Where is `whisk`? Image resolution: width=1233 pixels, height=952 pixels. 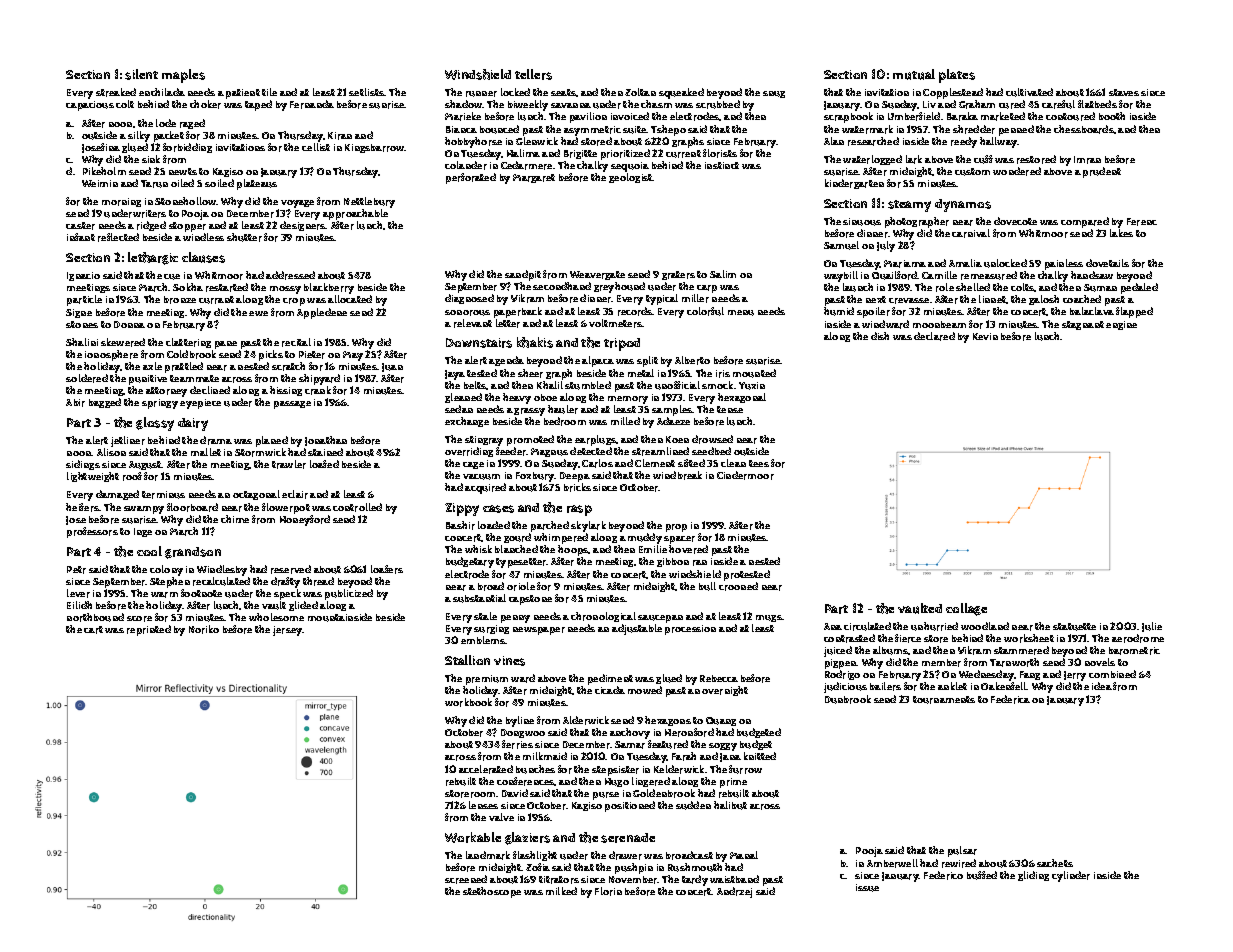
whisk is located at coordinates (478, 549).
